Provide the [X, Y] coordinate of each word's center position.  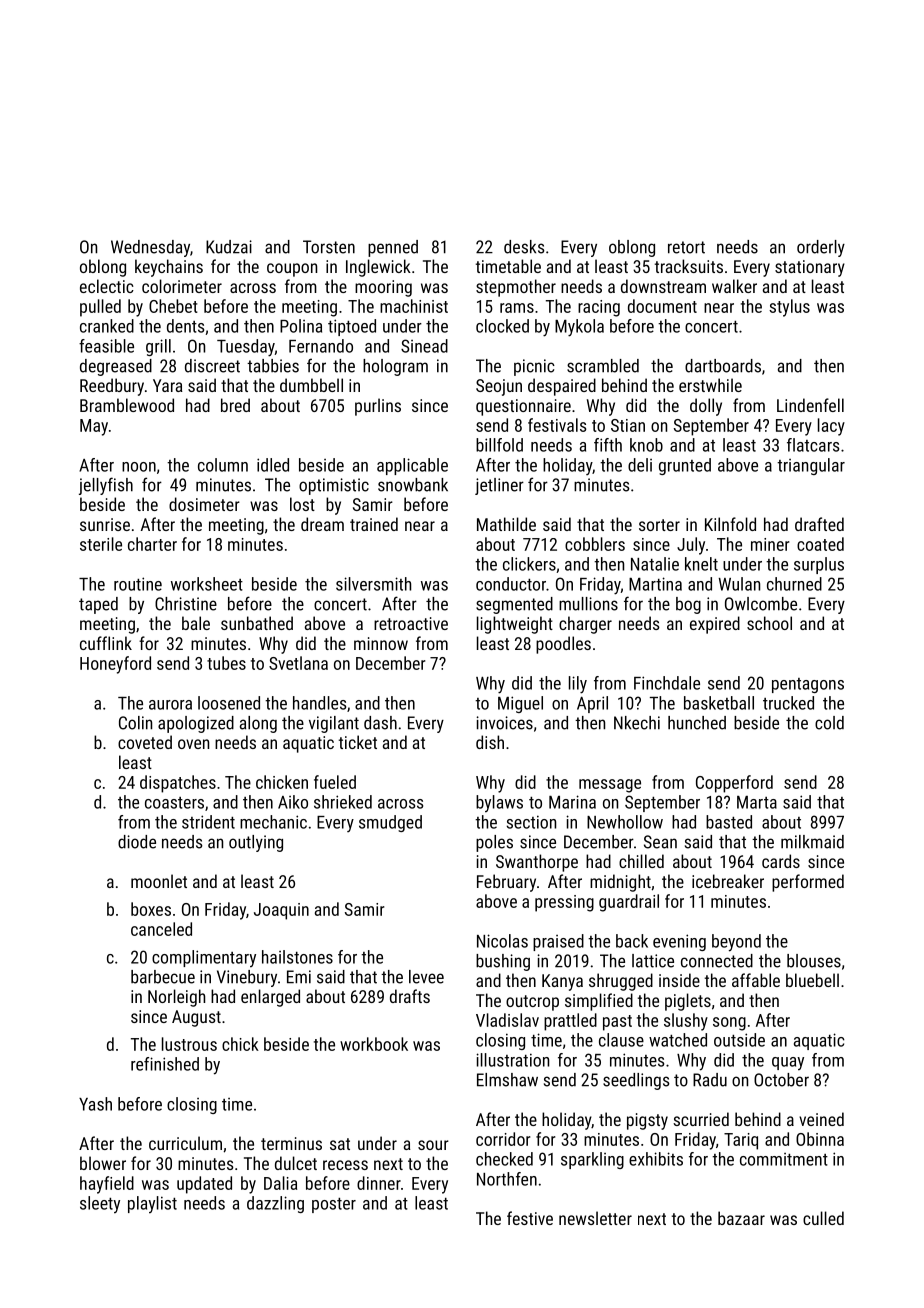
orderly [821, 248]
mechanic [273, 822]
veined [821, 1119]
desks [524, 247]
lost [302, 504]
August [196, 1018]
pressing [564, 903]
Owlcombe [761, 604]
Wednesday [150, 248]
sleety [100, 1205]
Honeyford [115, 665]
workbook [374, 1044]
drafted [819, 524]
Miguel [520, 704]
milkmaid [812, 842]
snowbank [413, 485]
